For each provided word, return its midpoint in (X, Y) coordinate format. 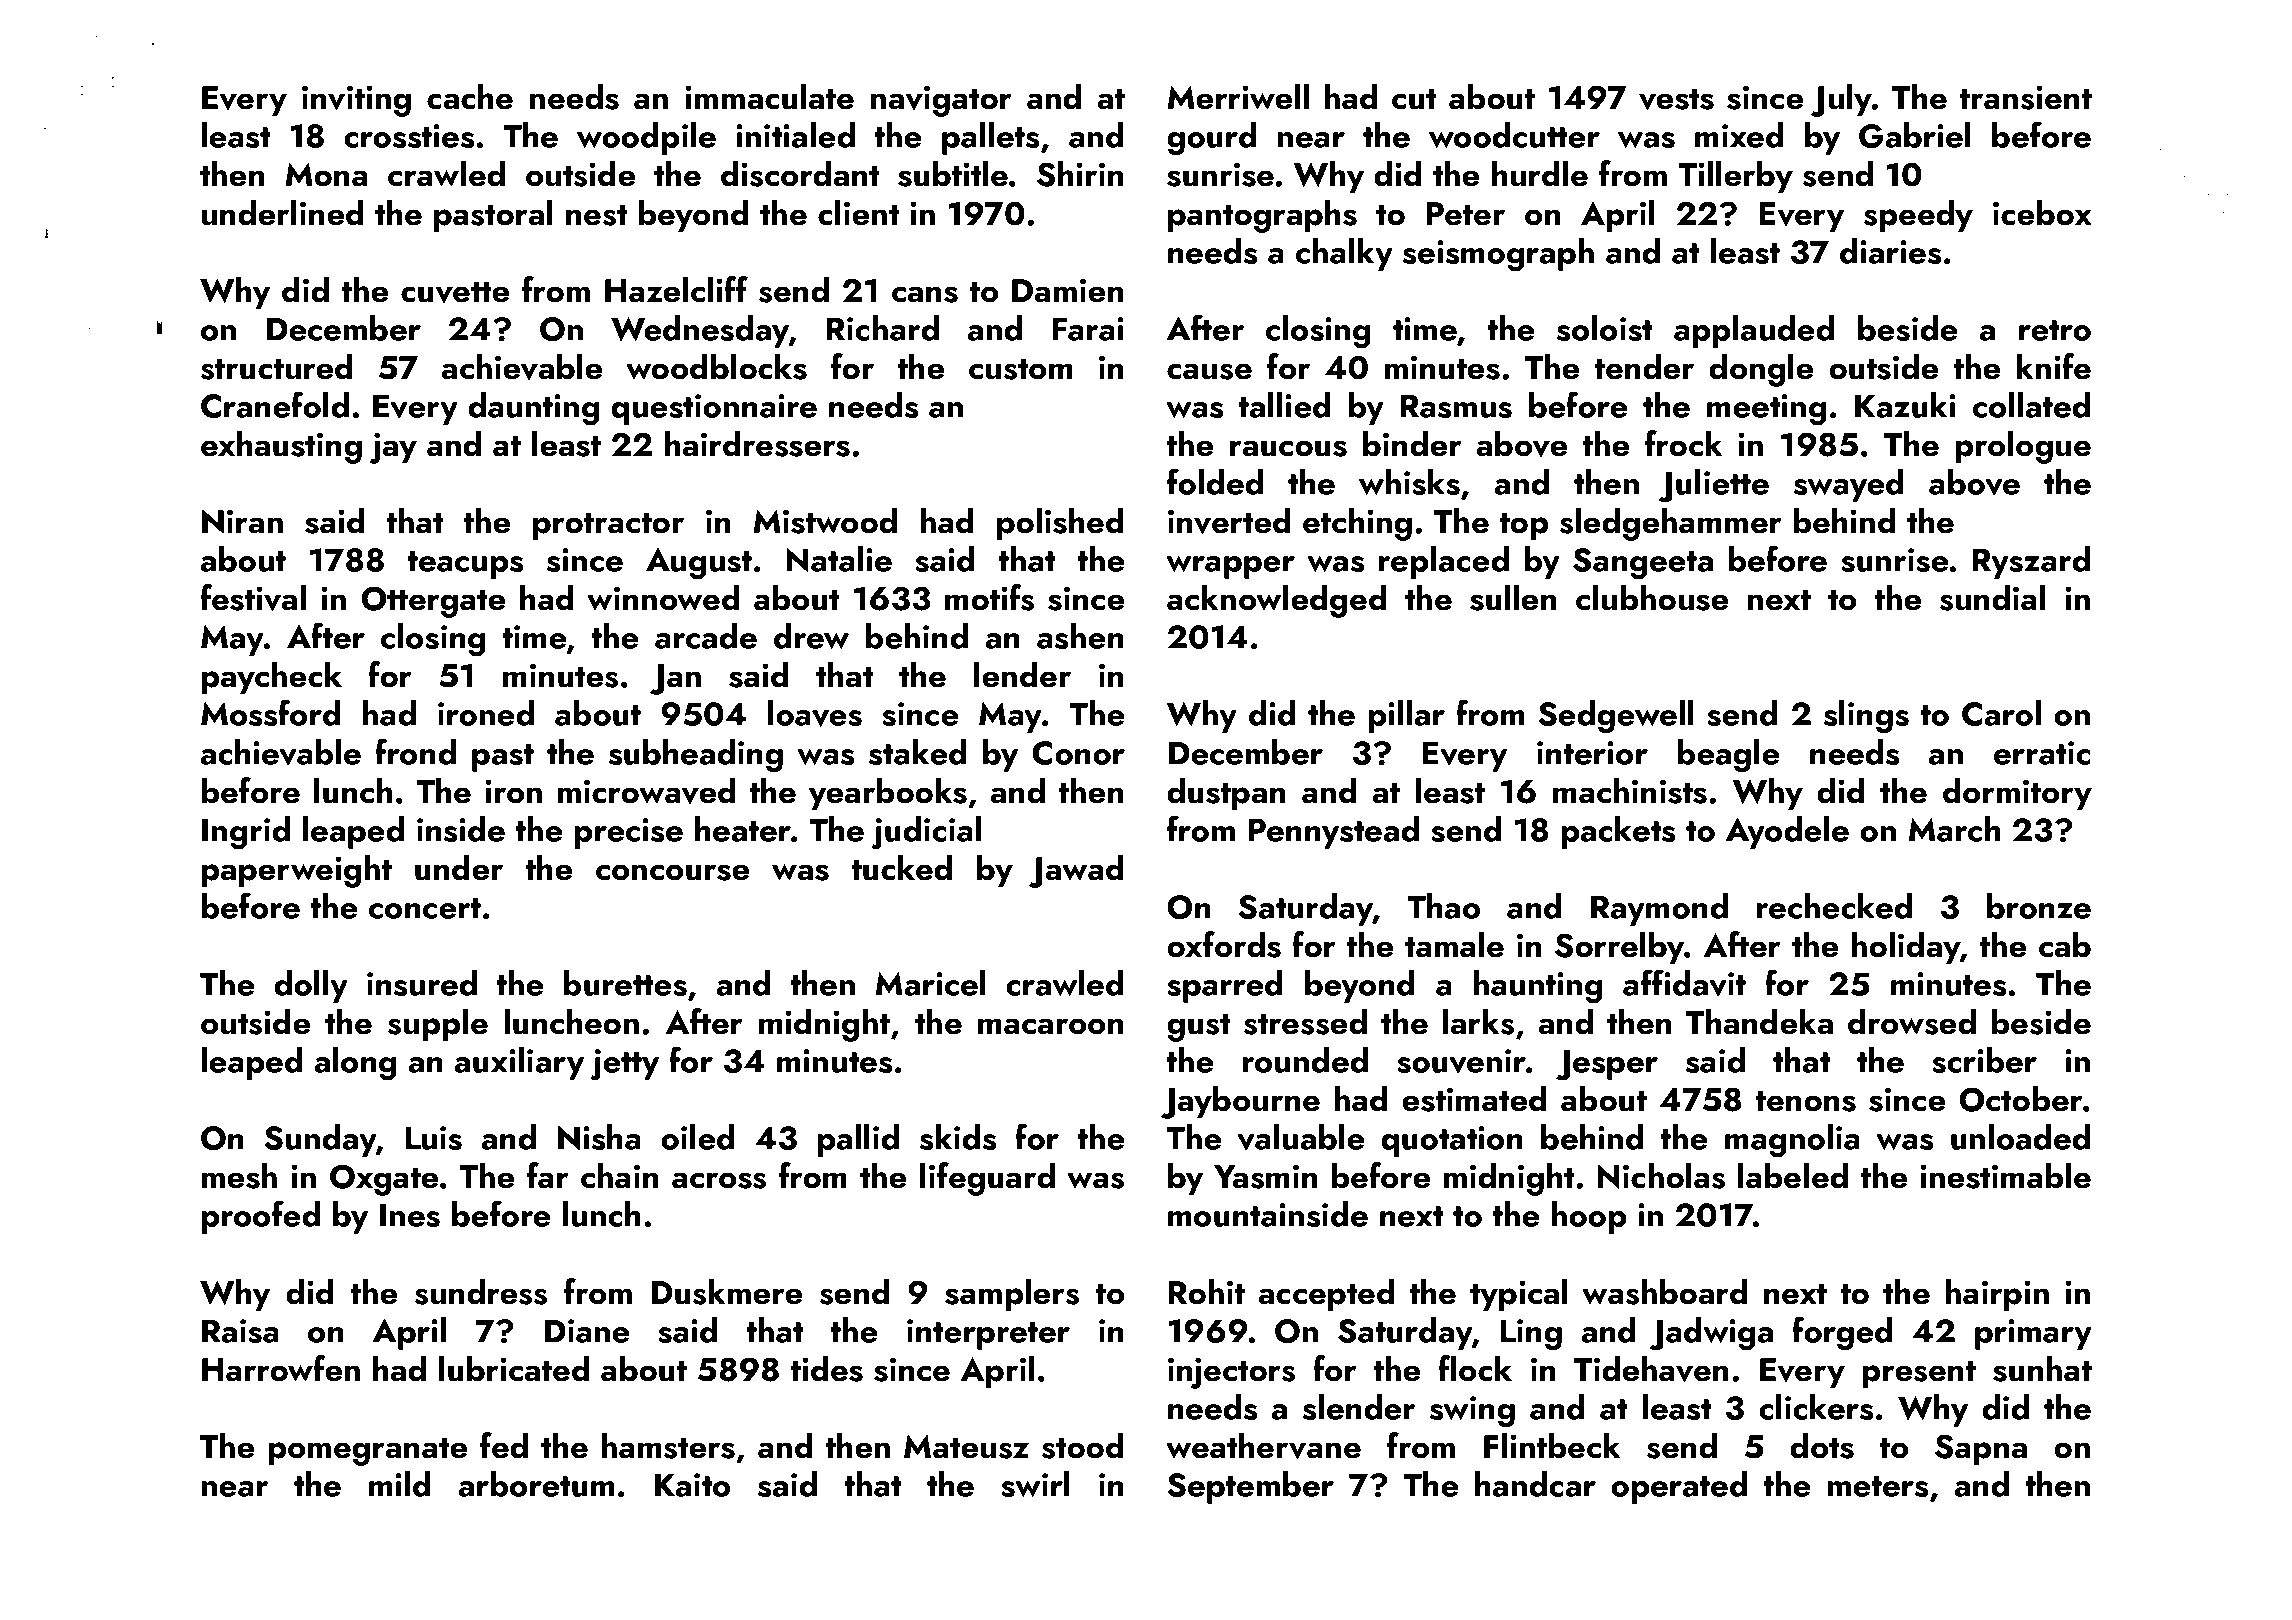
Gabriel (1915, 135)
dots (1822, 1445)
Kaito (692, 1485)
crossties (409, 136)
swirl (1035, 1484)
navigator (941, 101)
